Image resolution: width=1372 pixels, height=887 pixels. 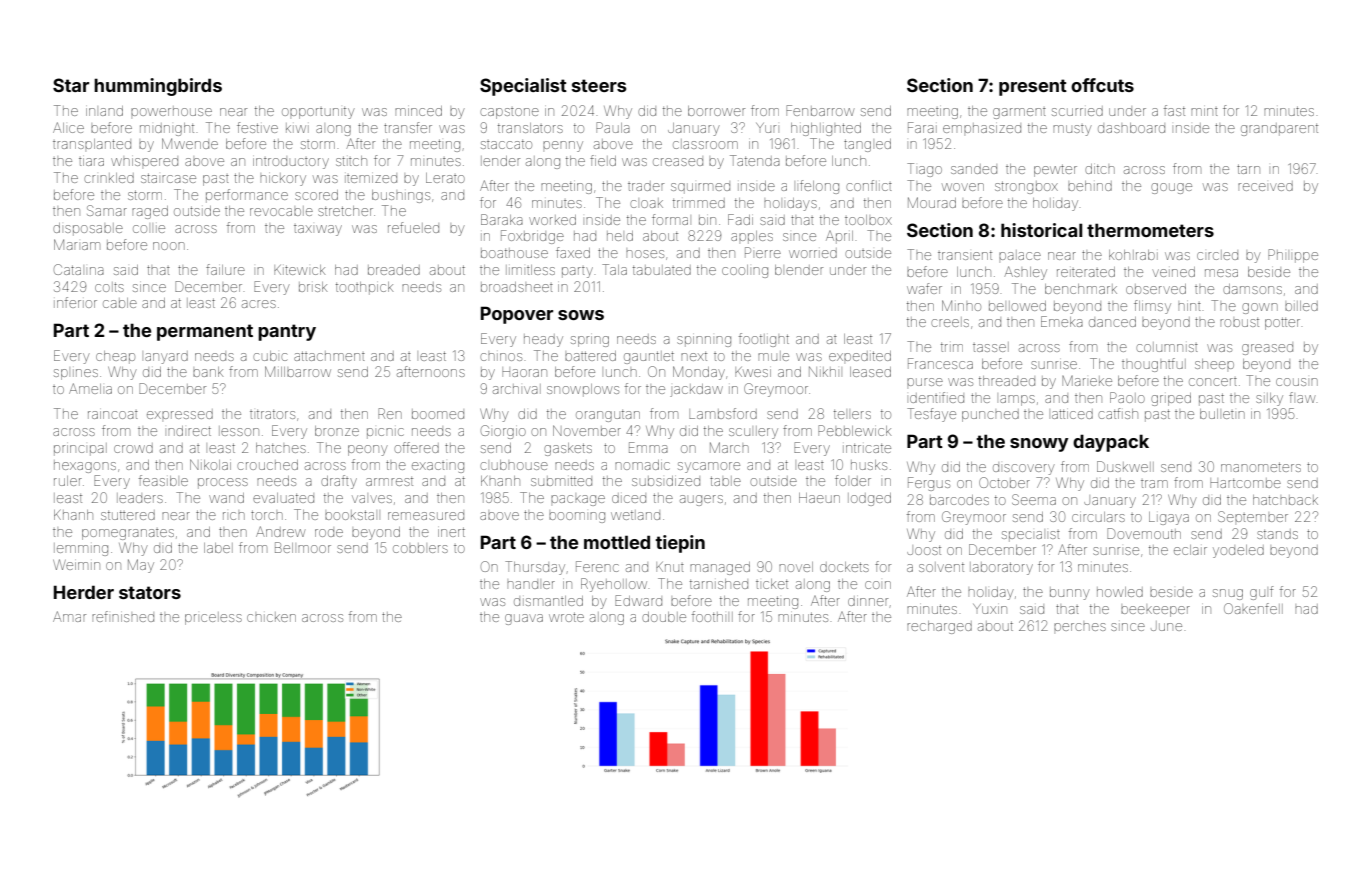 I want to click on grandparent, so click(x=1279, y=129).
